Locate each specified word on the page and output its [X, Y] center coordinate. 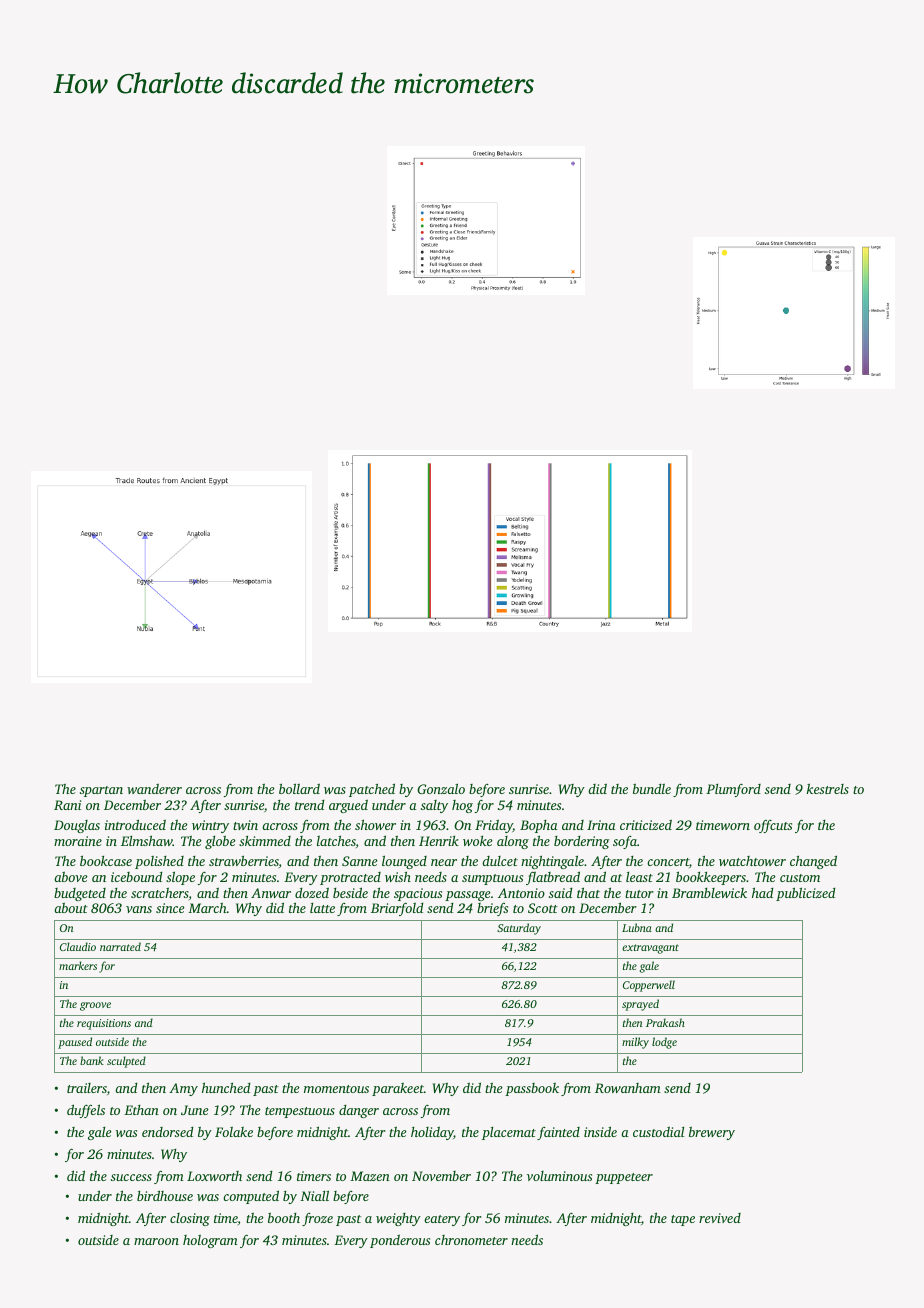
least [639, 877]
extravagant [650, 949]
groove [95, 1006]
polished [159, 862]
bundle [652, 789]
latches [336, 840]
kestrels [828, 788]
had [763, 892]
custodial [658, 1131]
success [131, 1177]
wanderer [154, 788]
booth [284, 1218]
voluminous [559, 1176]
